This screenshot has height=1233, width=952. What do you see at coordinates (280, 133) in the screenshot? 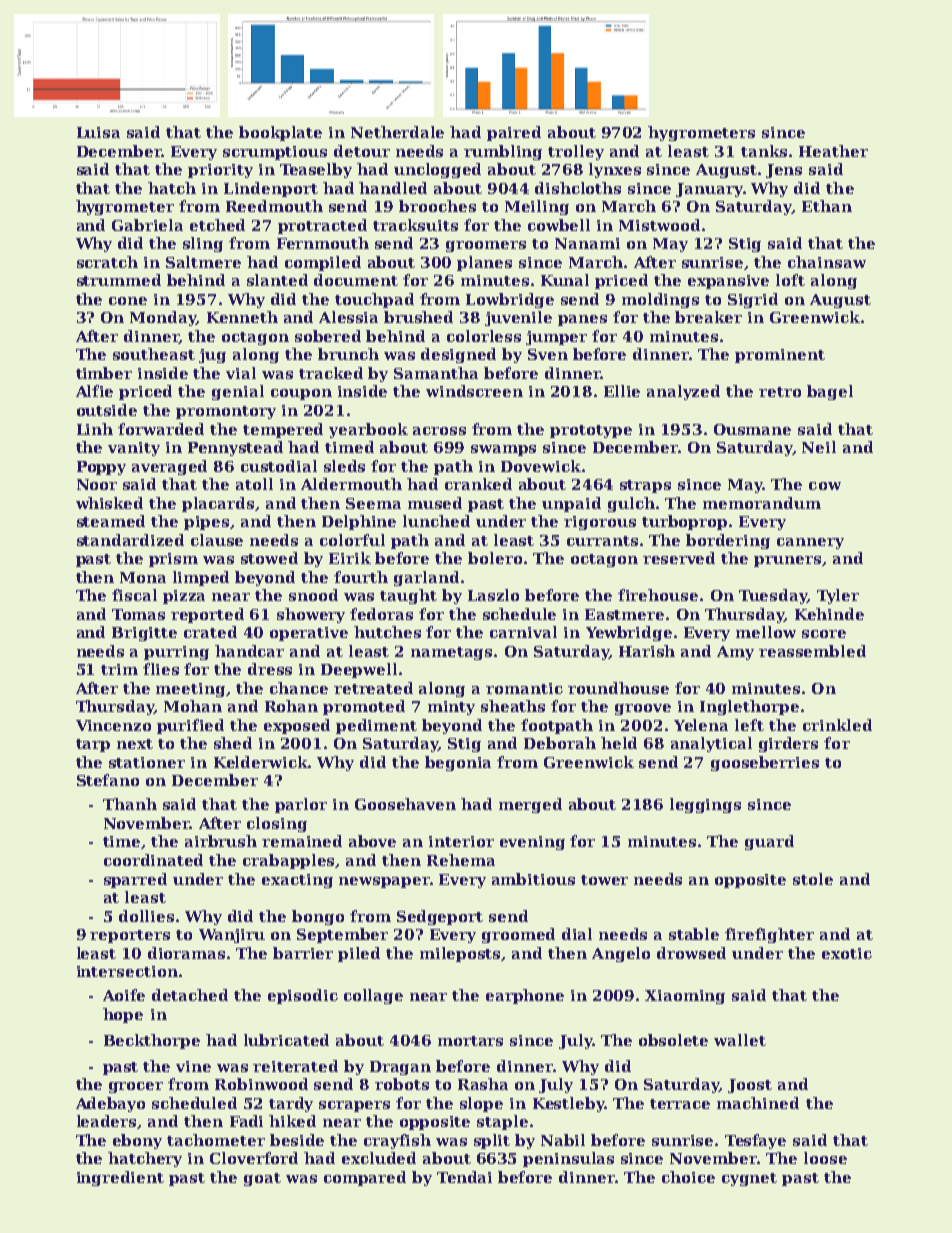
I see `bookplate` at bounding box center [280, 133].
